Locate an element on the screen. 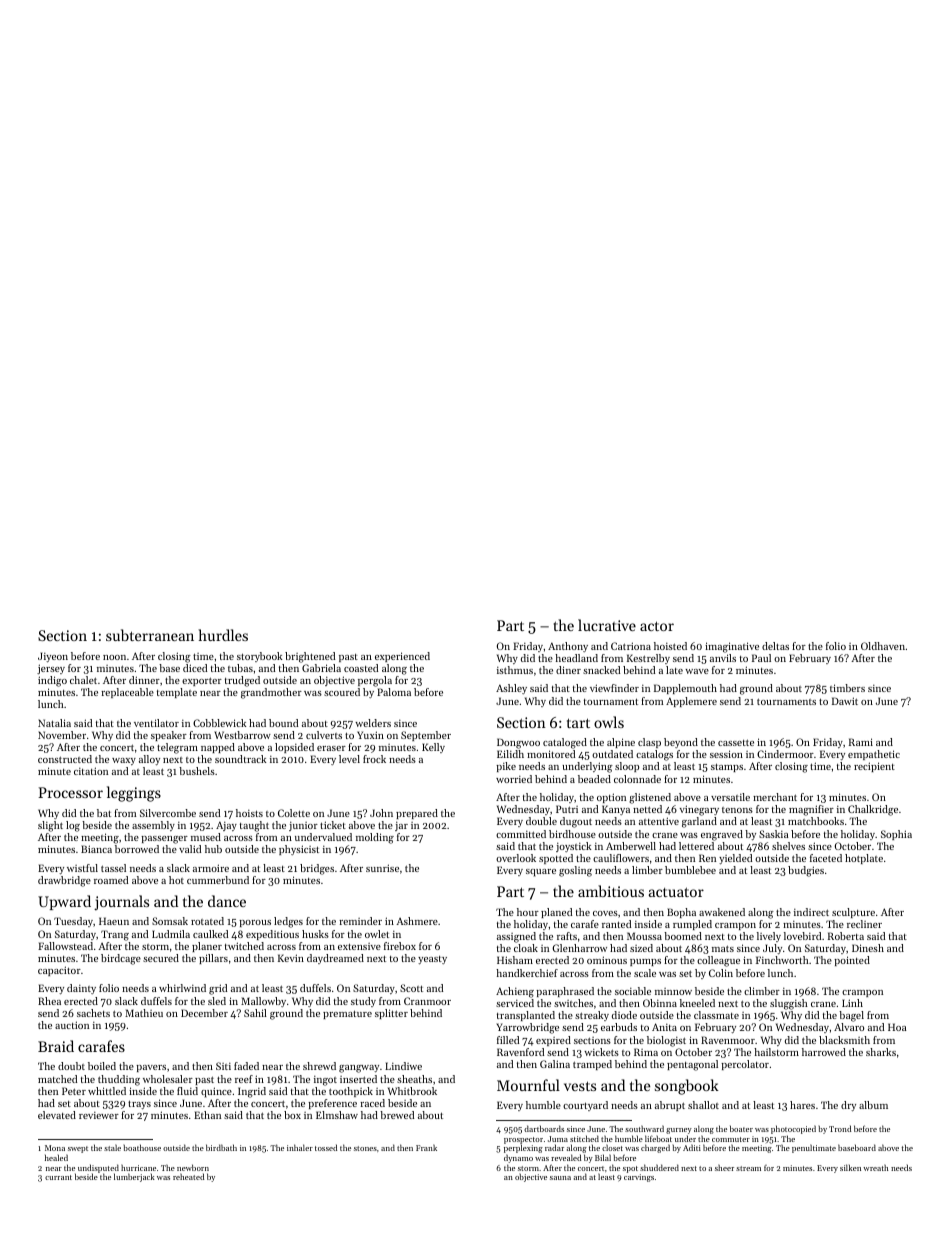  Oldhaven is located at coordinates (883, 646).
